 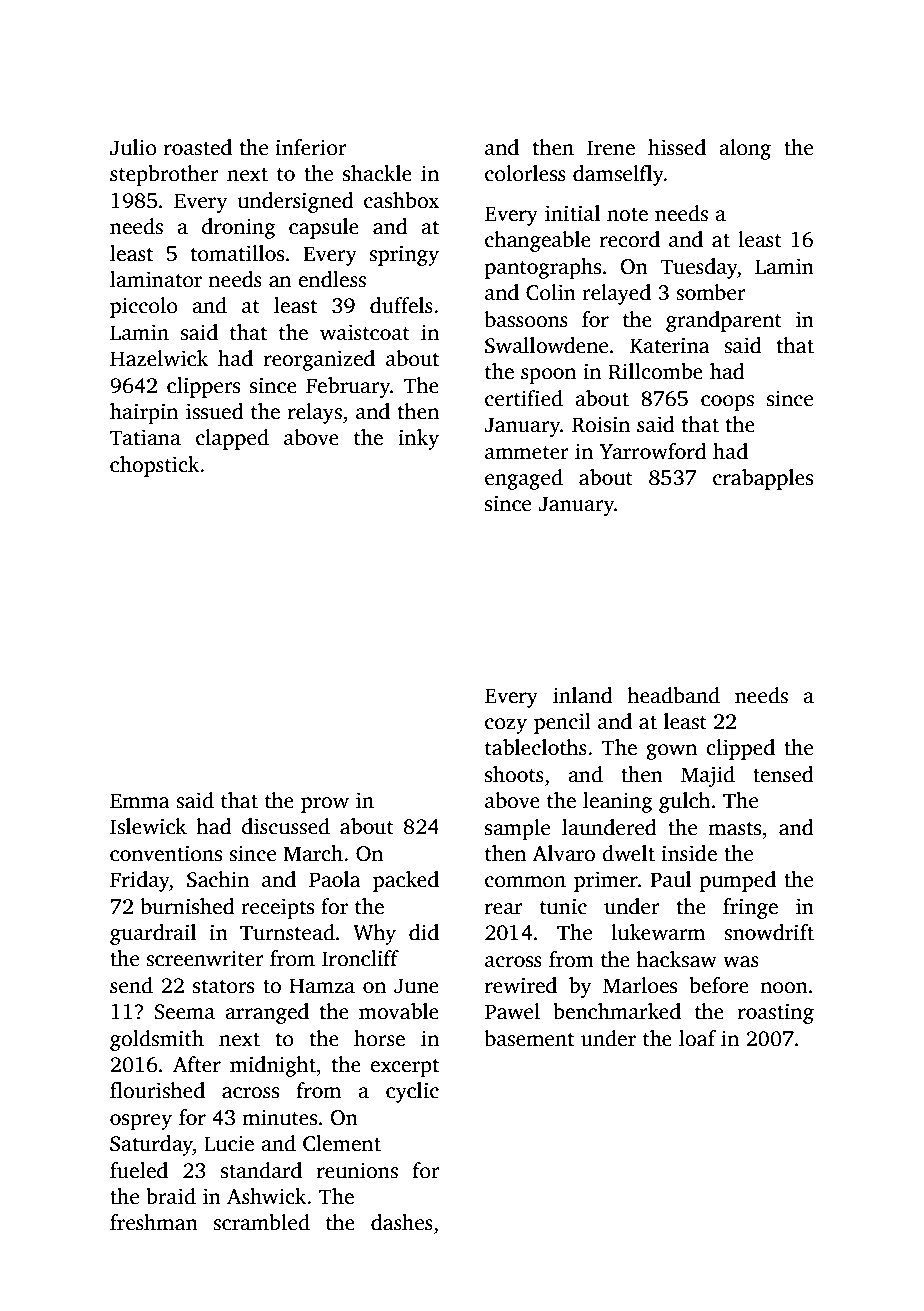 What do you see at coordinates (155, 466) in the screenshot?
I see `chopstick` at bounding box center [155, 466].
